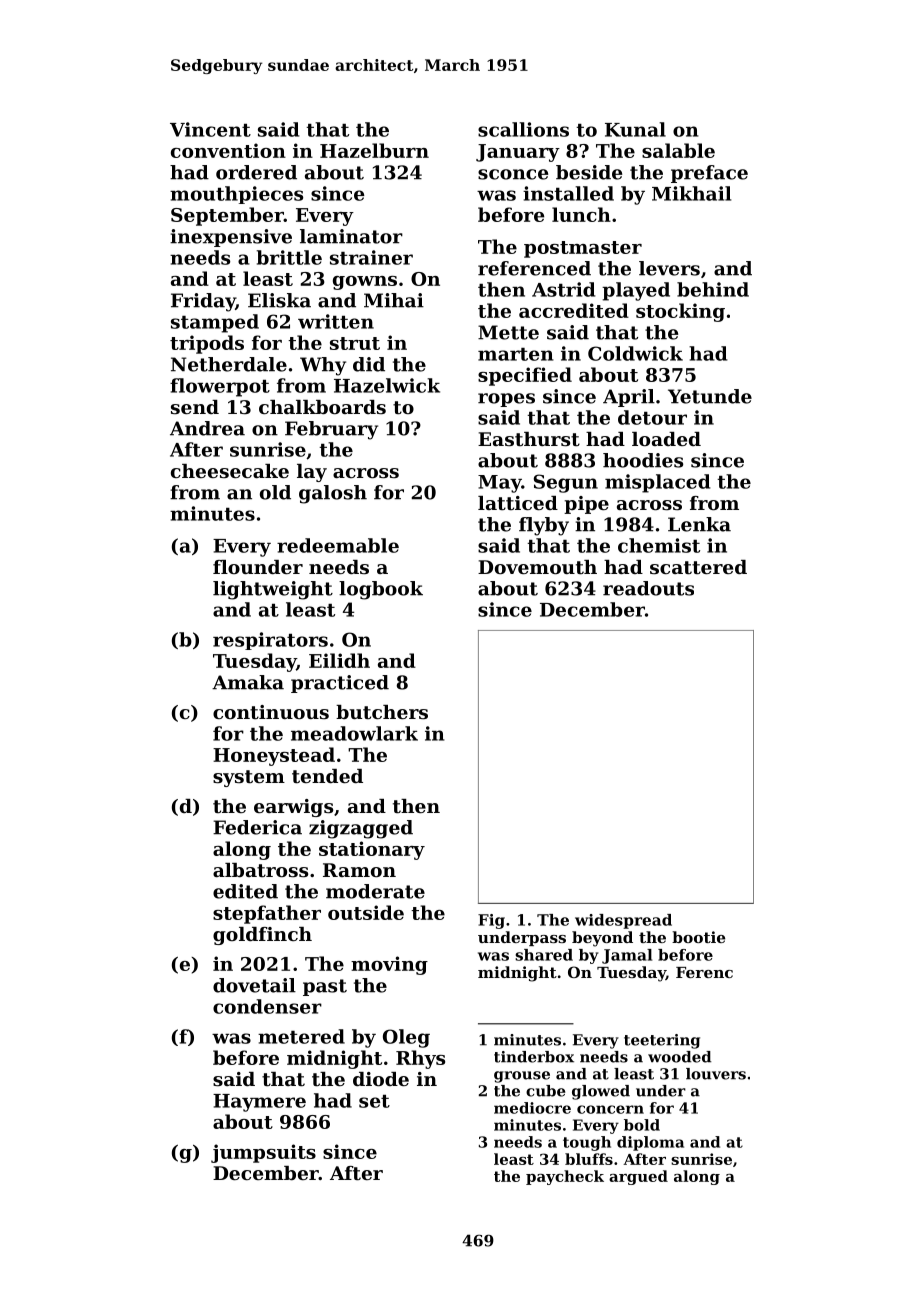 The width and height of the document is (924, 1311). I want to click on dovetail, so click(254, 985).
